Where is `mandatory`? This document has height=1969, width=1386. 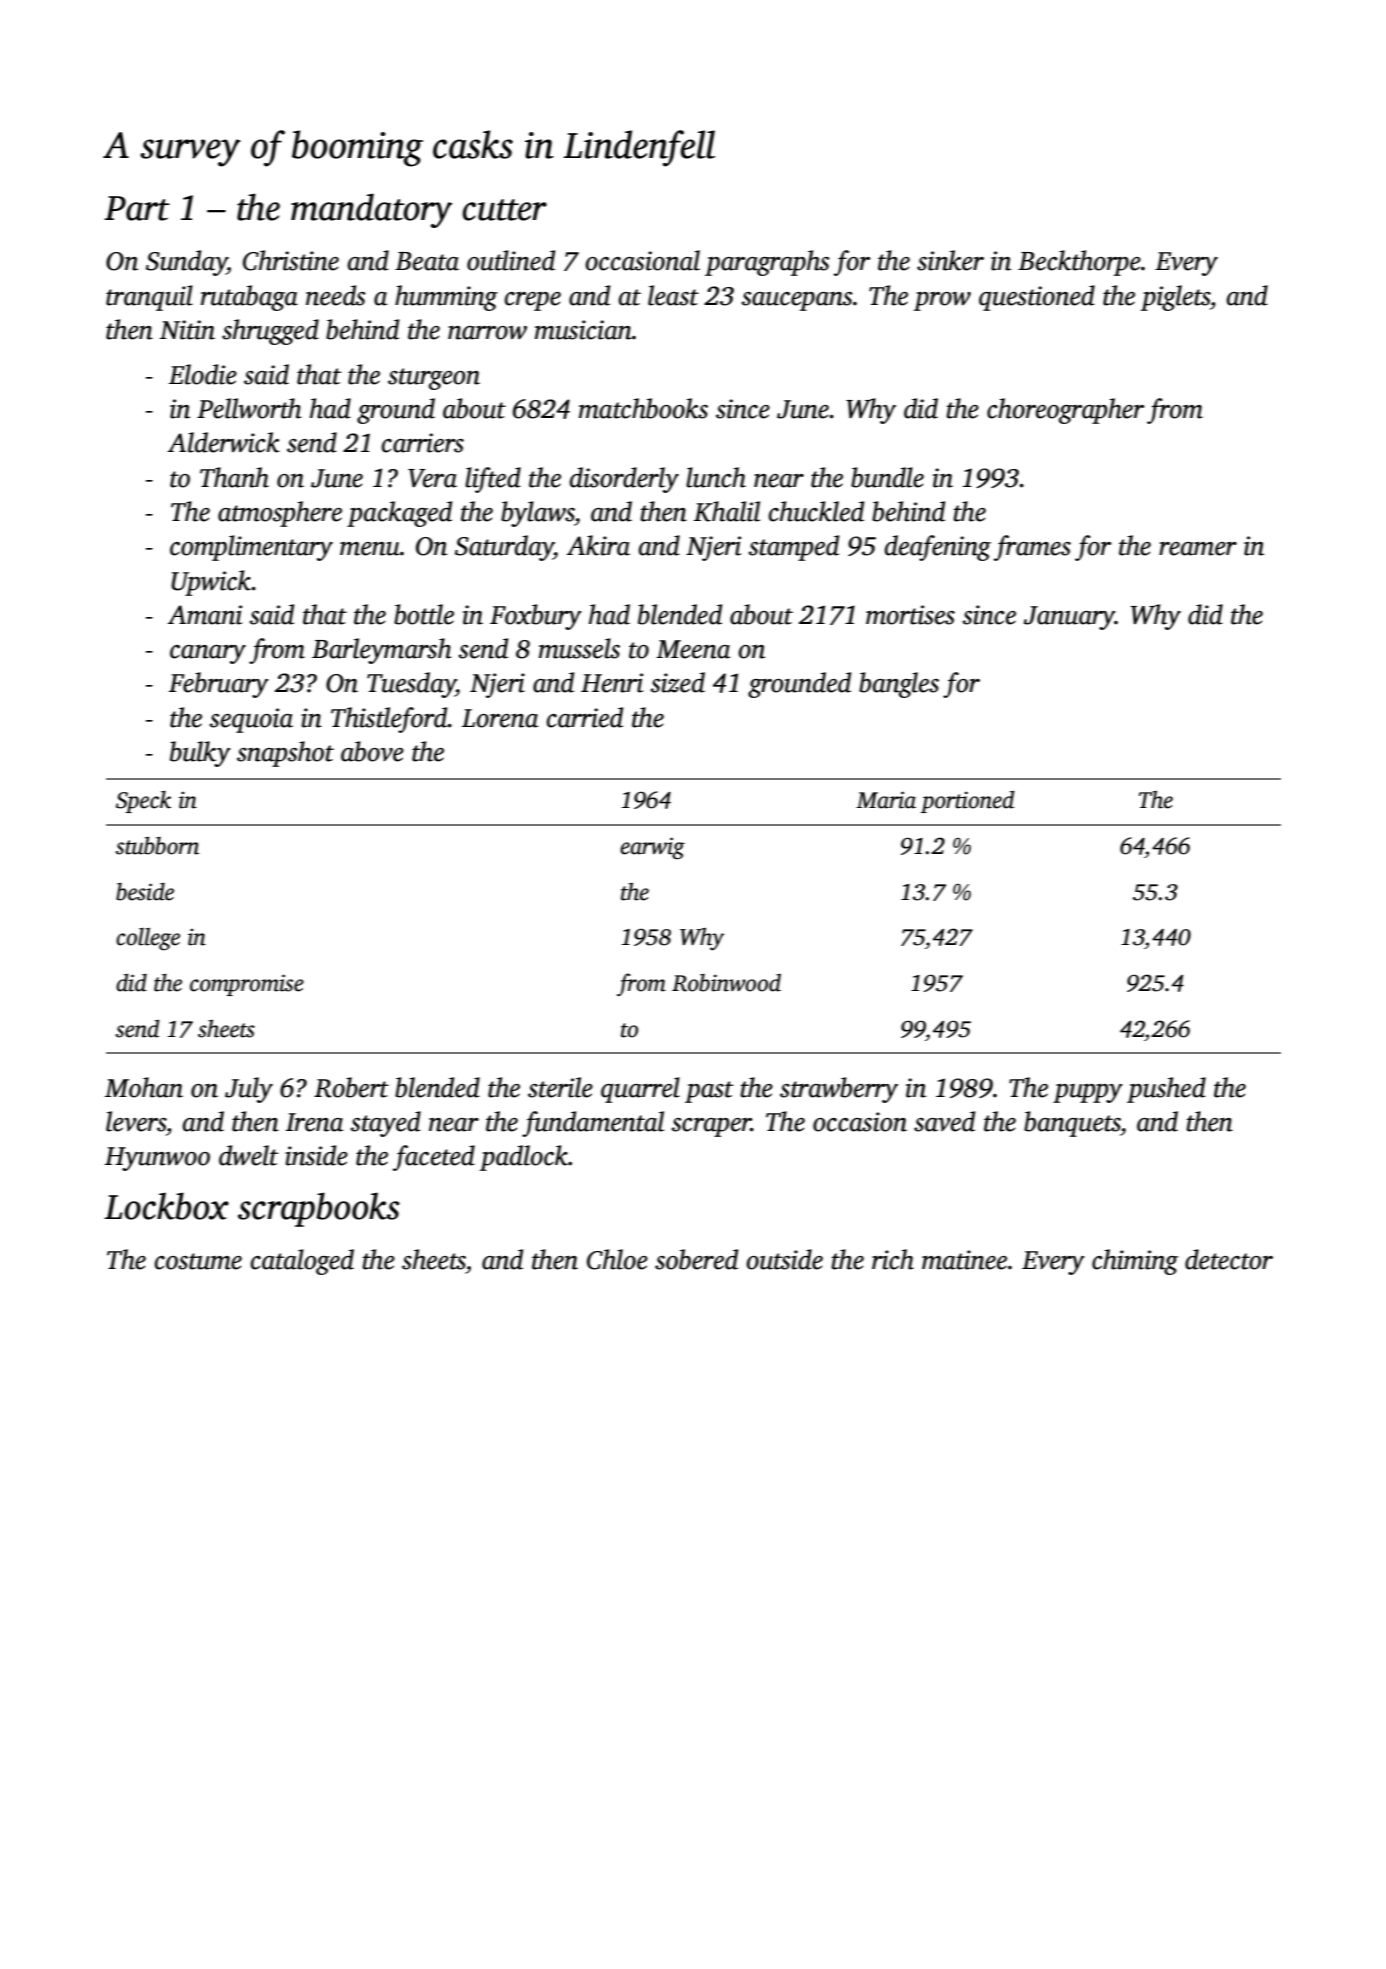
mandatory is located at coordinates (371, 210).
